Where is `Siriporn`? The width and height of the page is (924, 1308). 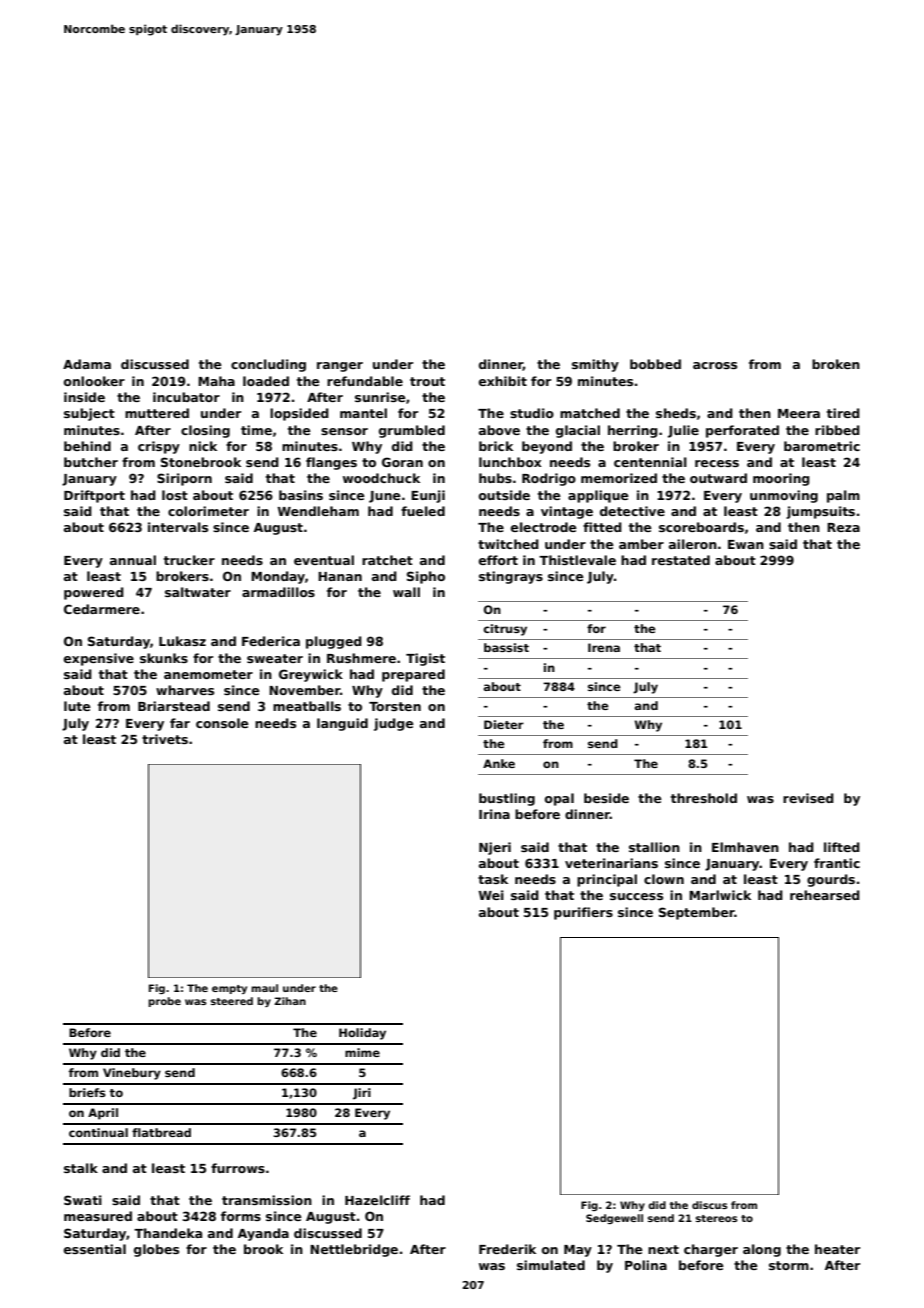 Siriporn is located at coordinates (184, 479).
